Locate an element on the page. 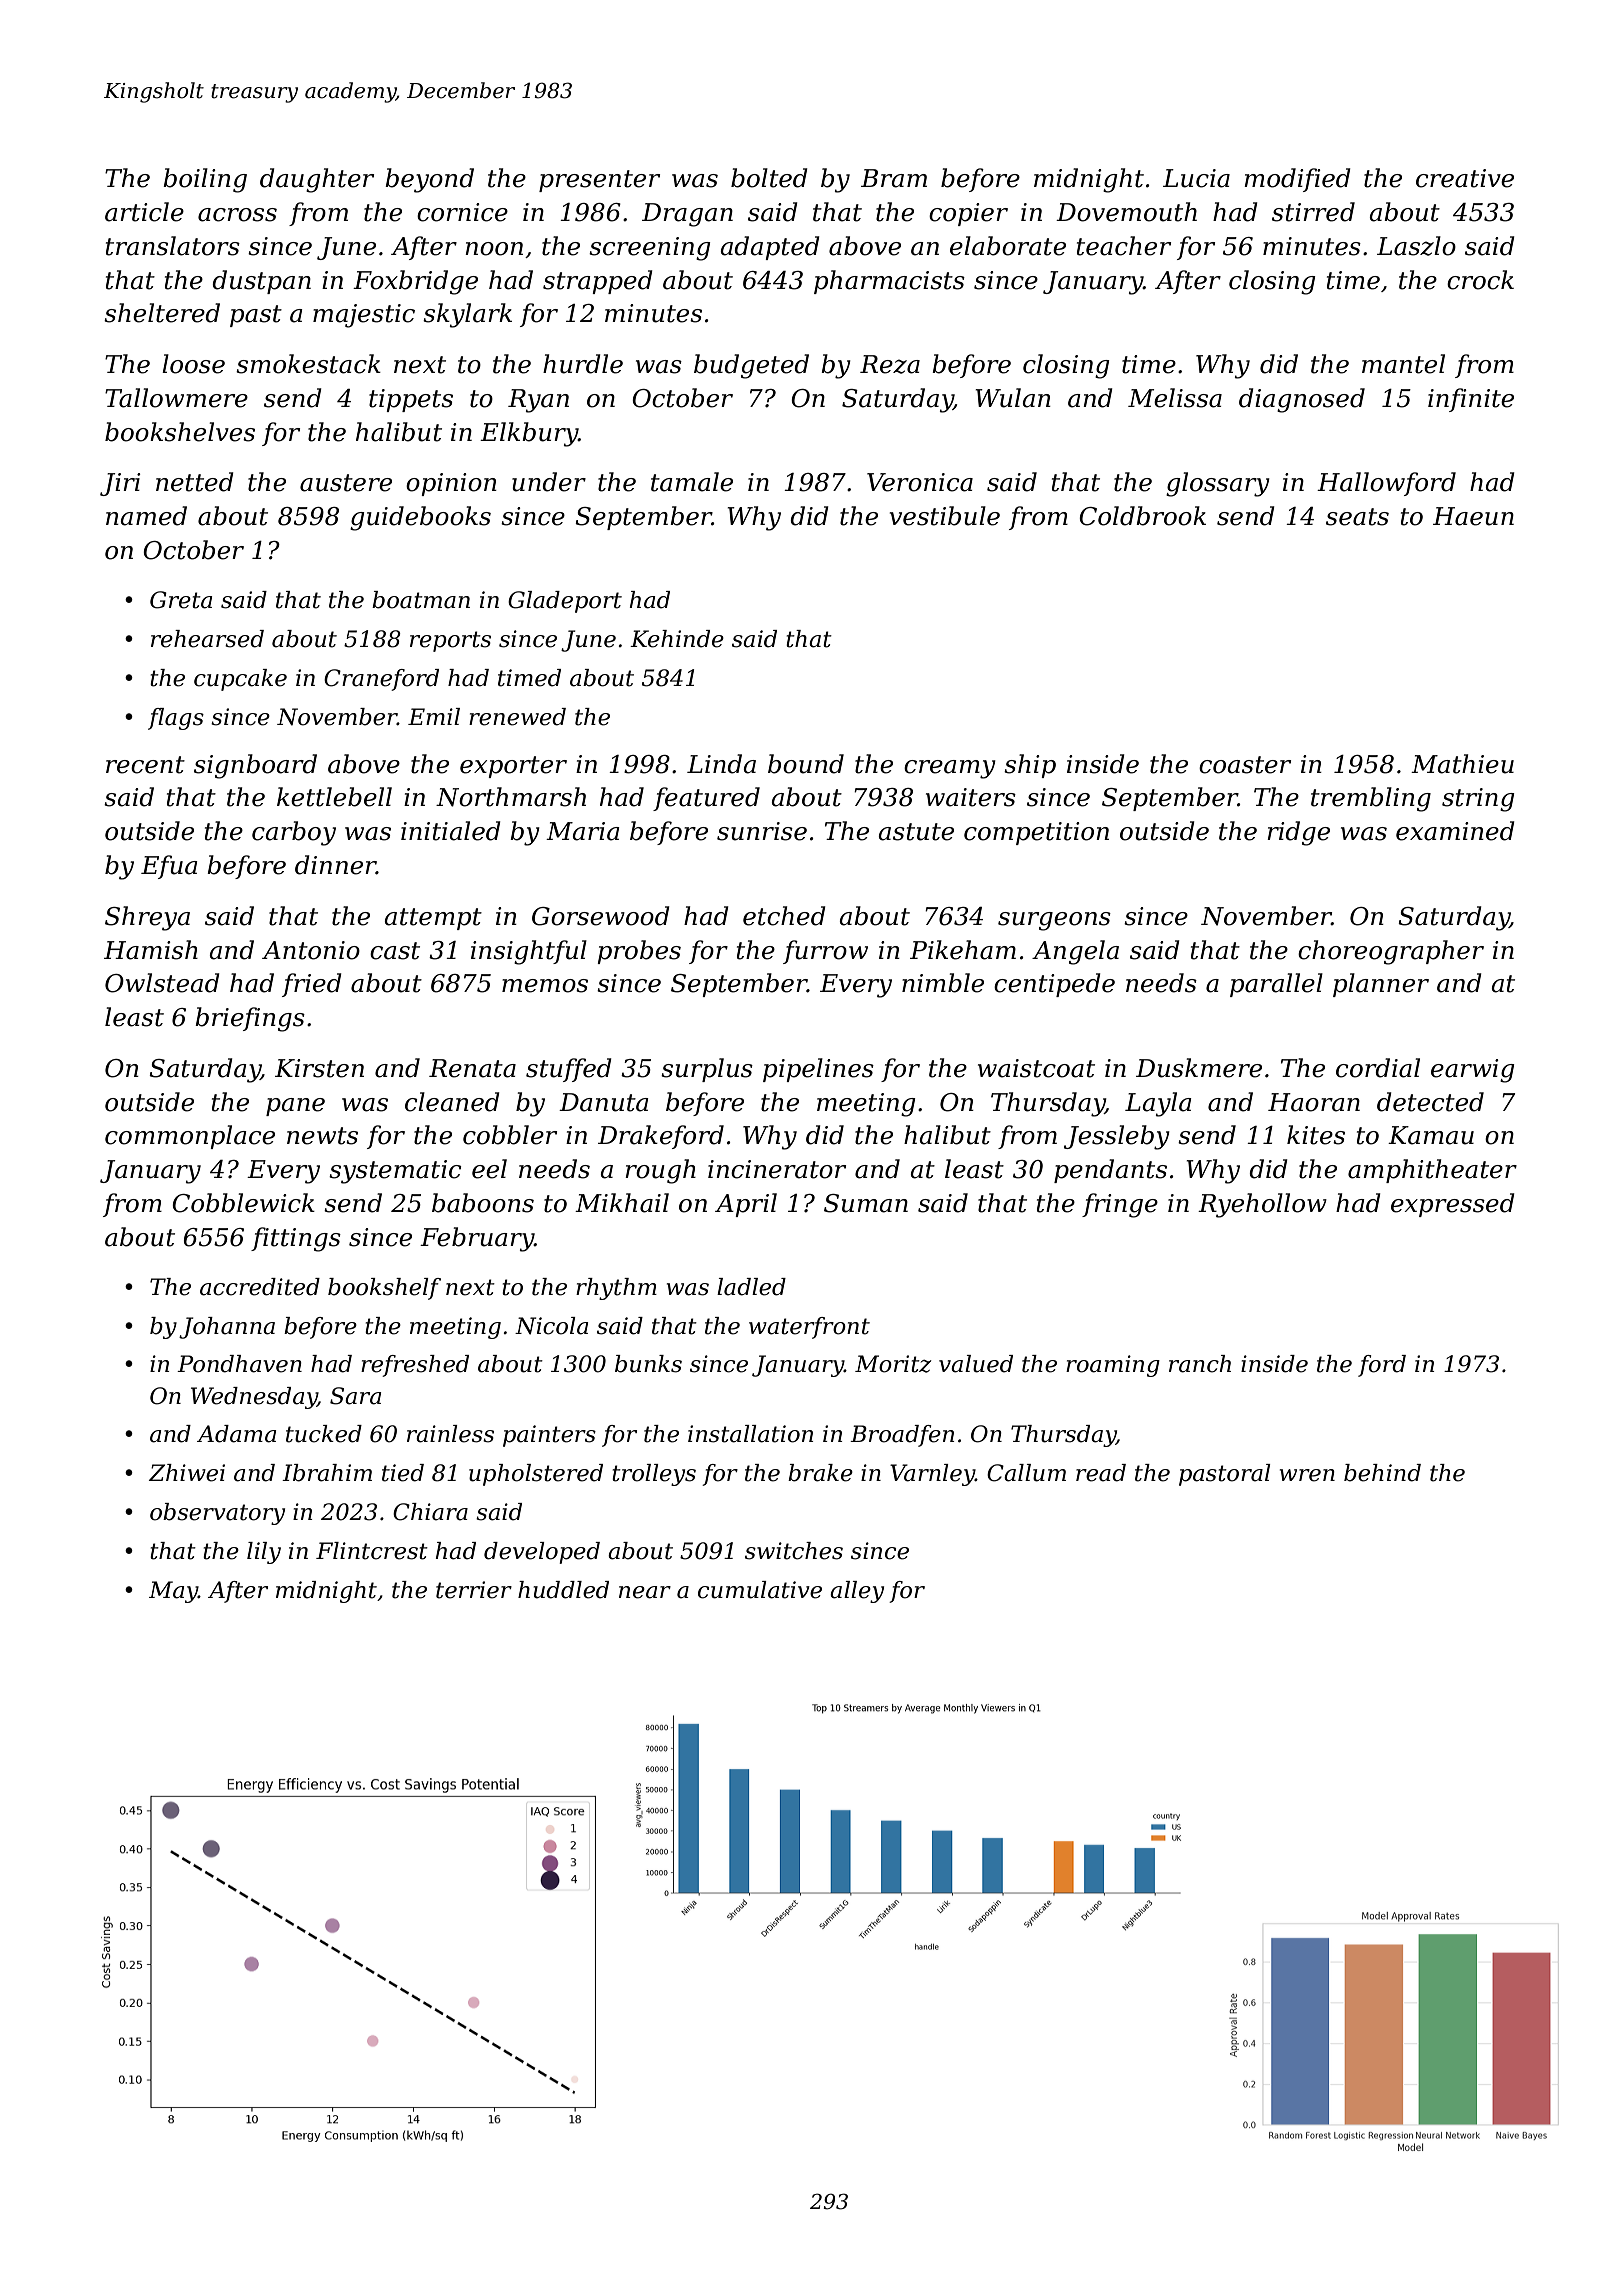 The height and width of the document is (2292, 1620). competition is located at coordinates (1036, 833).
